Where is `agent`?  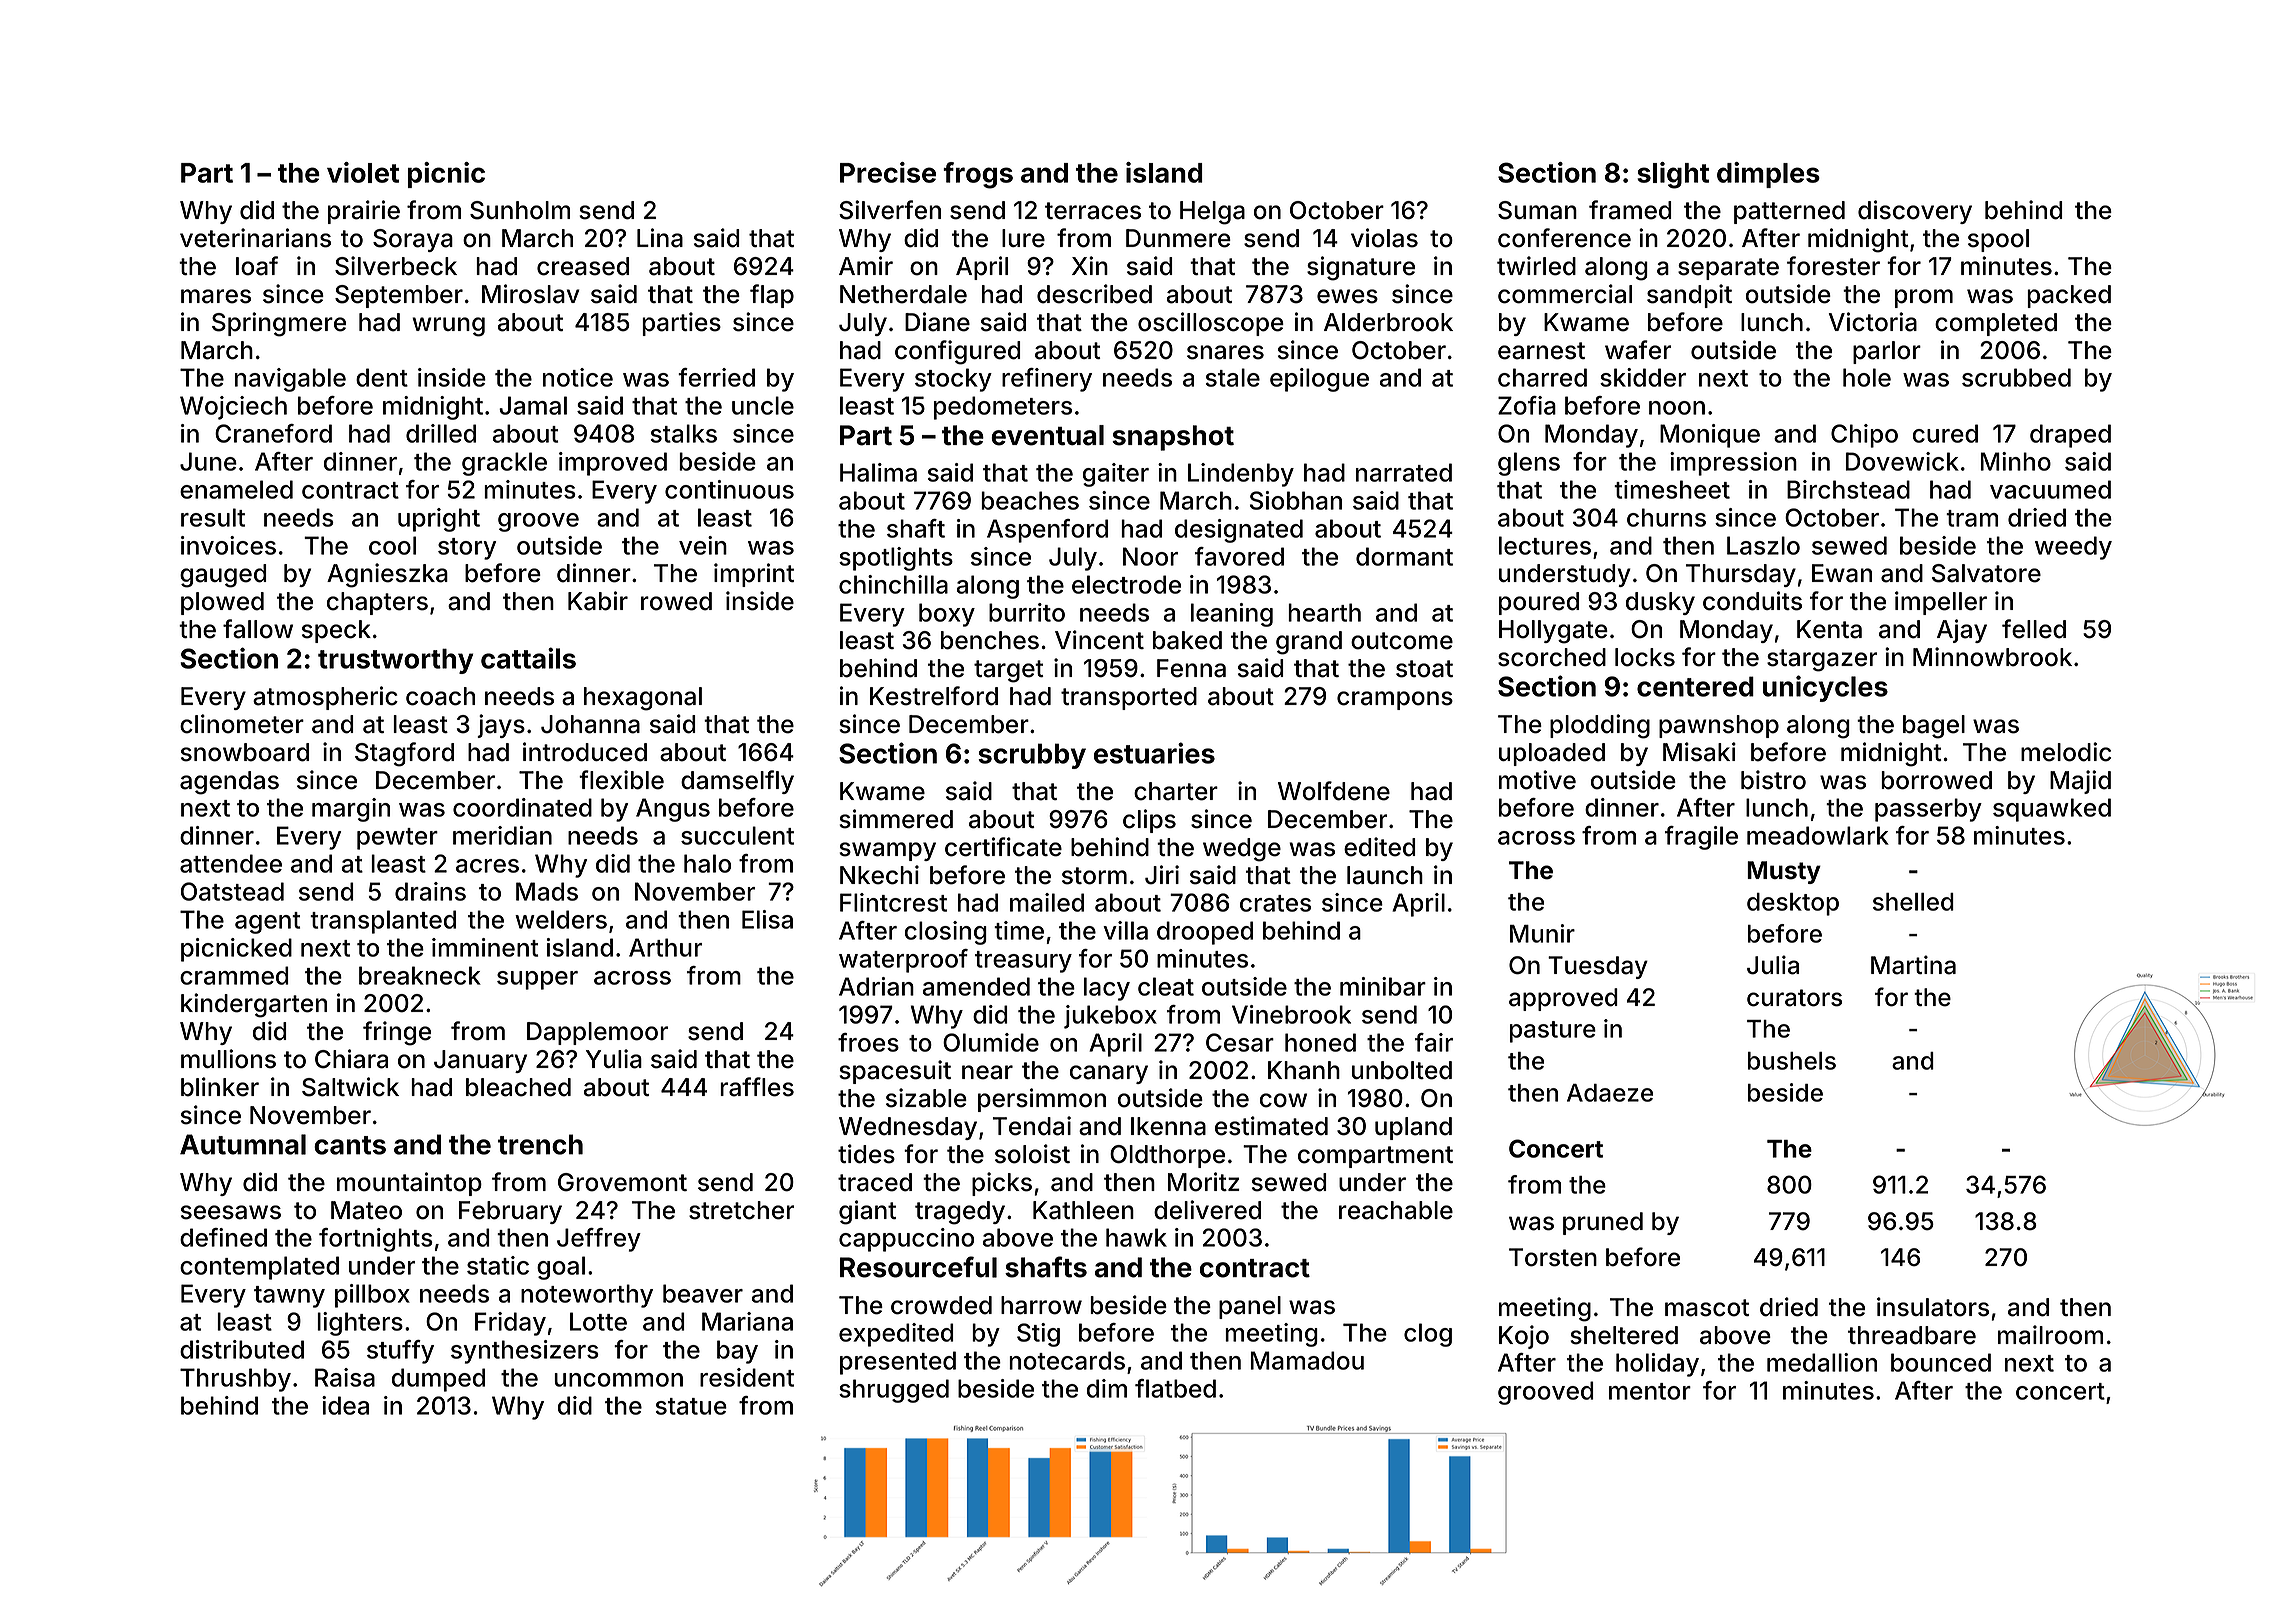 agent is located at coordinates (268, 923).
